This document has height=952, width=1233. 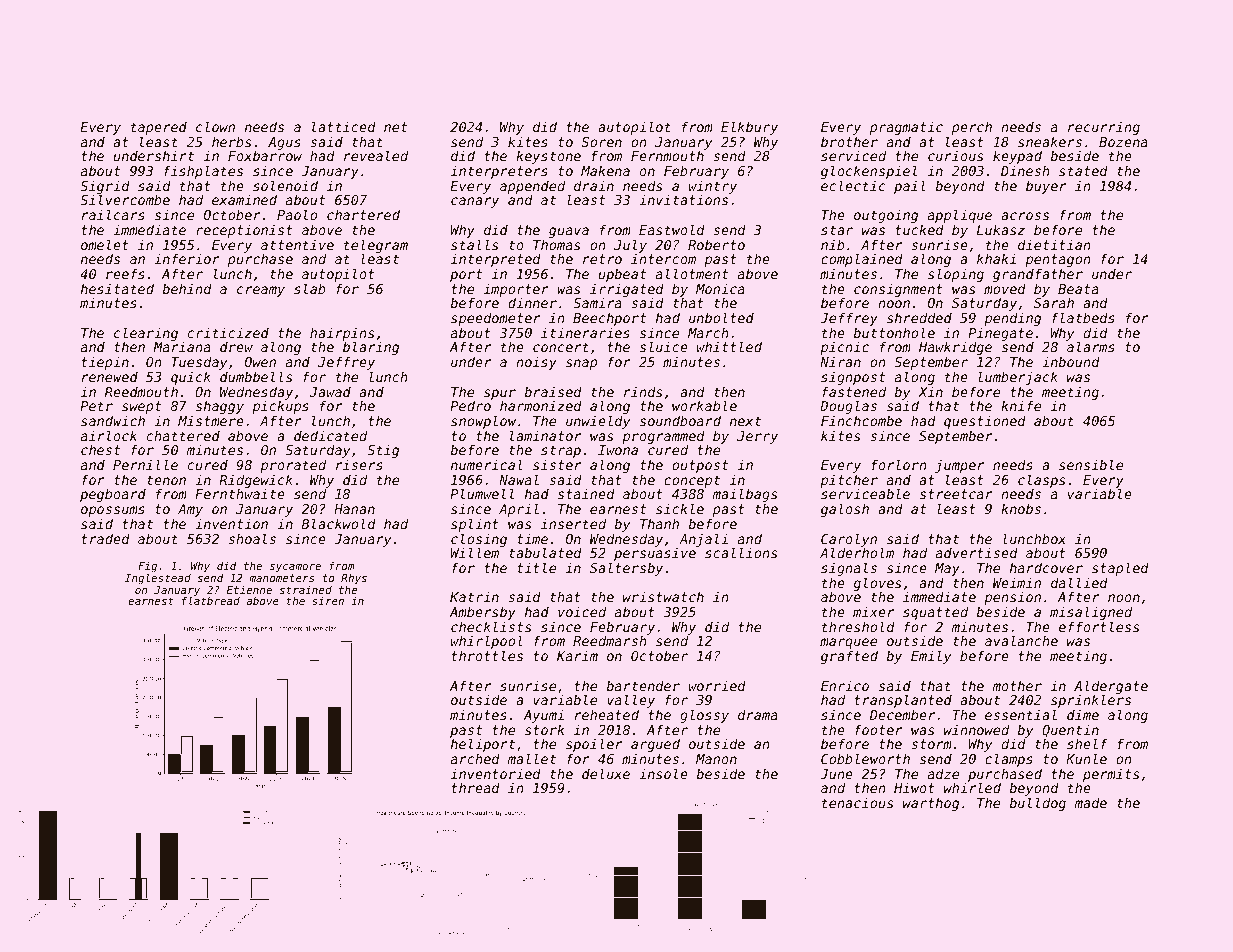 What do you see at coordinates (215, 126) in the document?
I see `clown` at bounding box center [215, 126].
